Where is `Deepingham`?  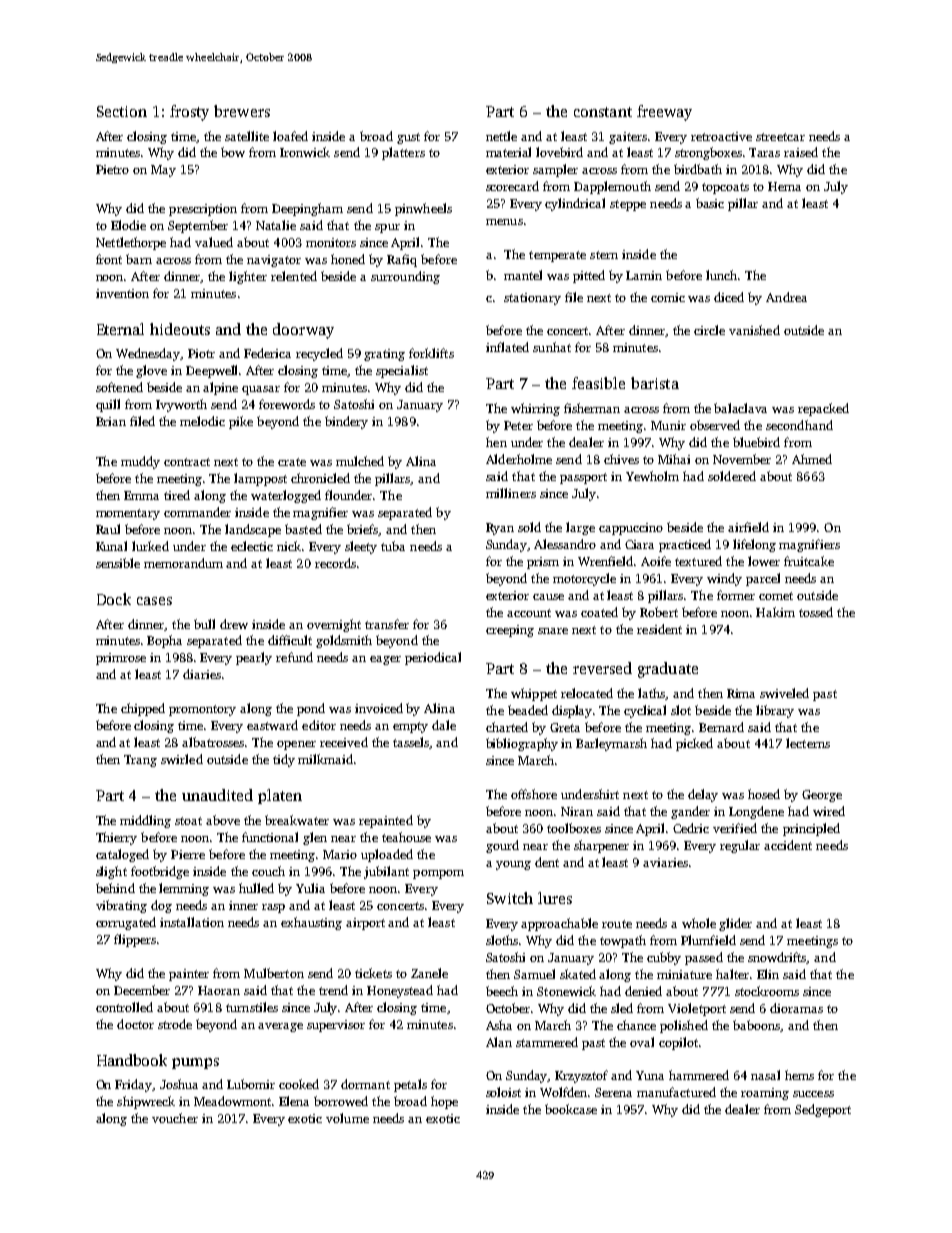 Deepingham is located at coordinates (307, 209).
